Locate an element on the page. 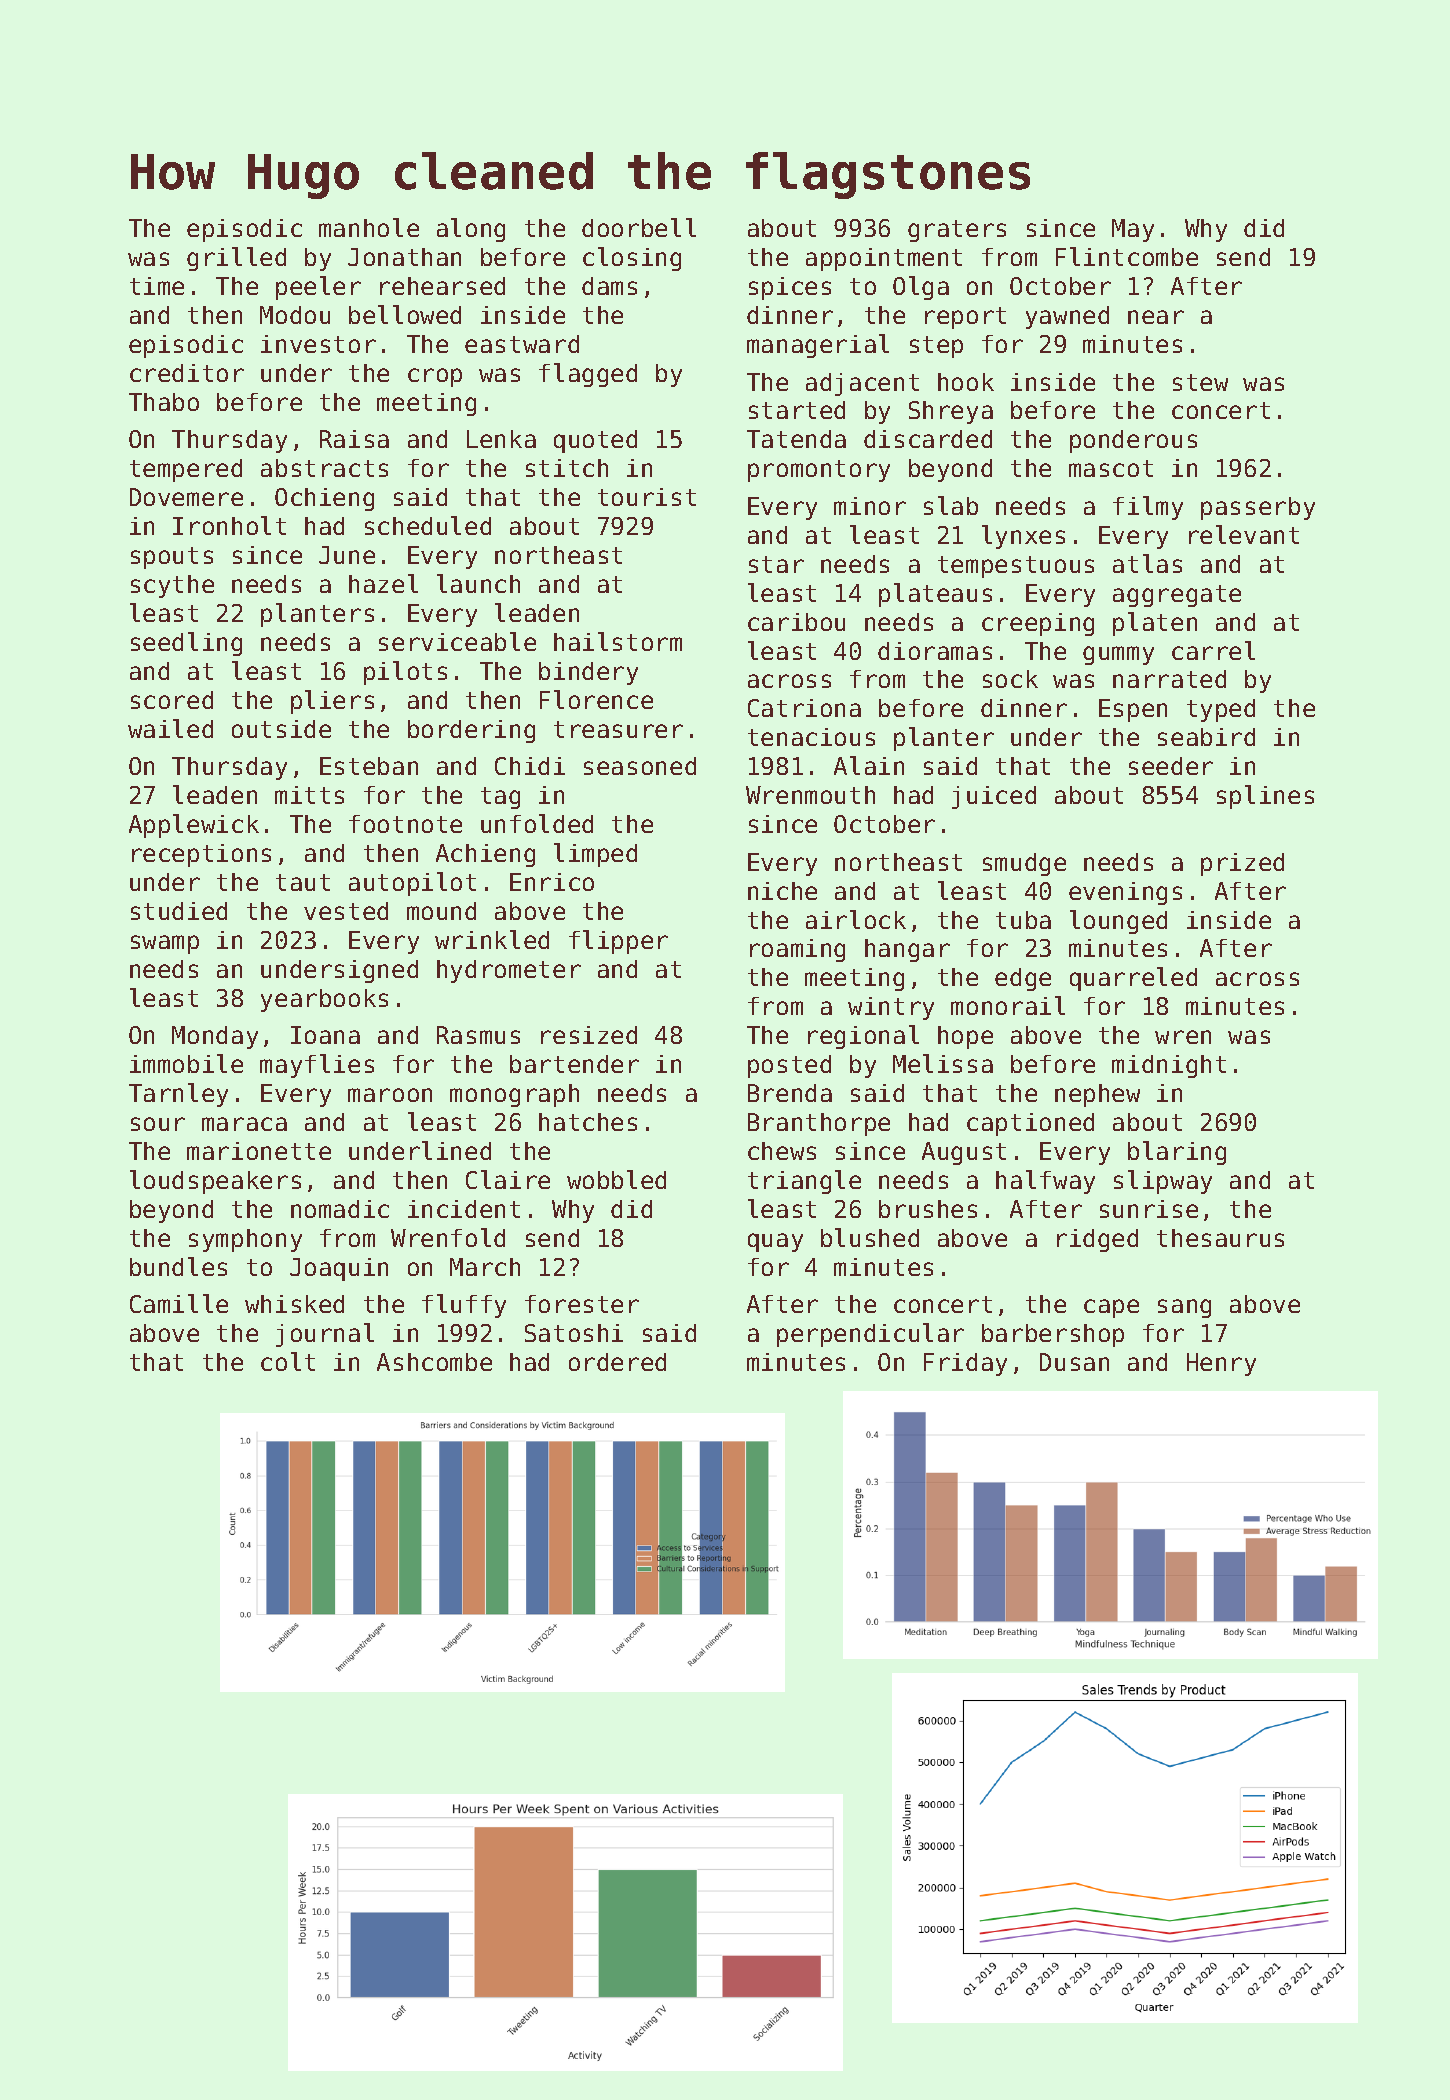 Image resolution: width=1450 pixels, height=2100 pixels. Rasmus is located at coordinates (478, 1035).
